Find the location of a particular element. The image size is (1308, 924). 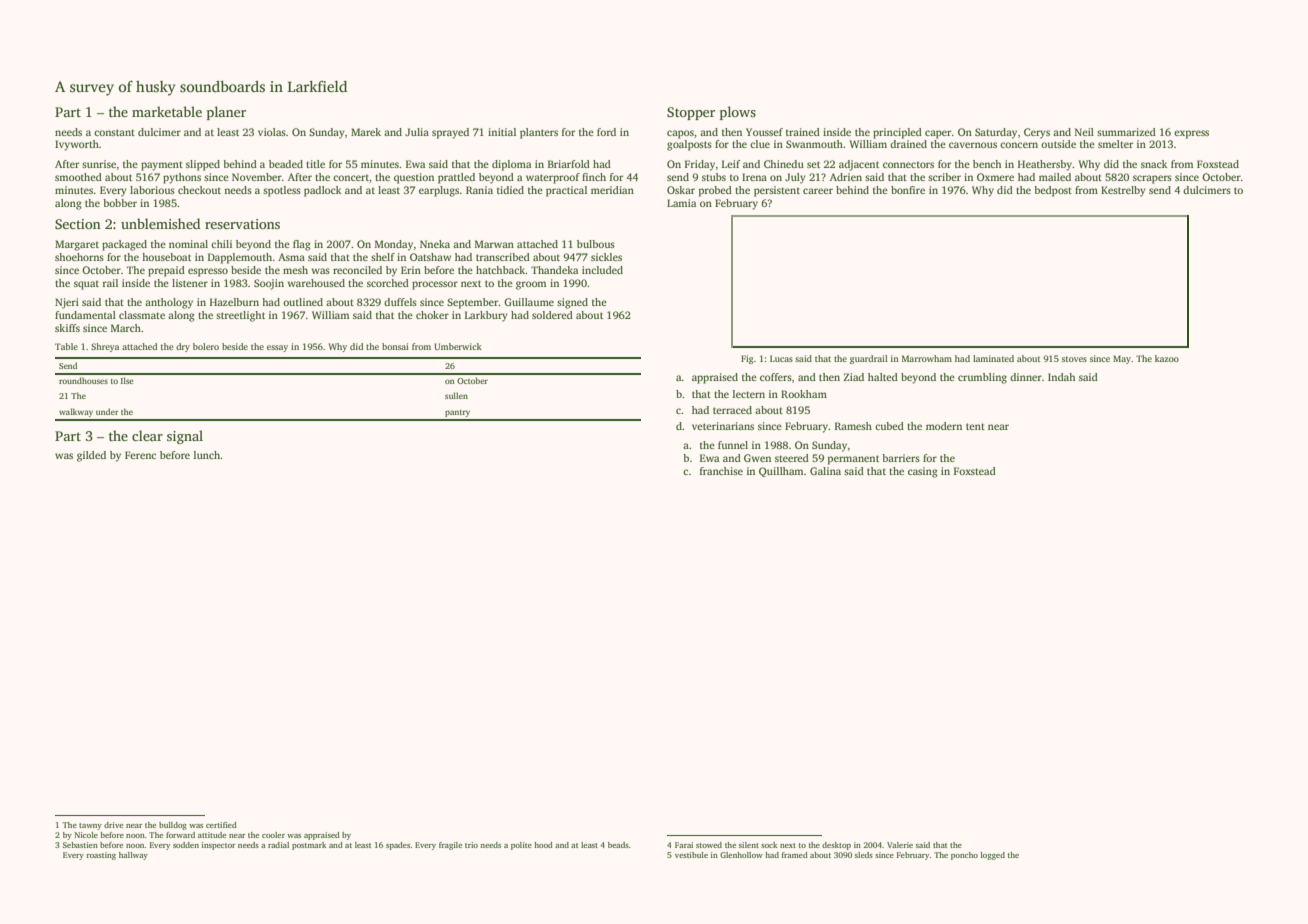

essay is located at coordinates (277, 348).
